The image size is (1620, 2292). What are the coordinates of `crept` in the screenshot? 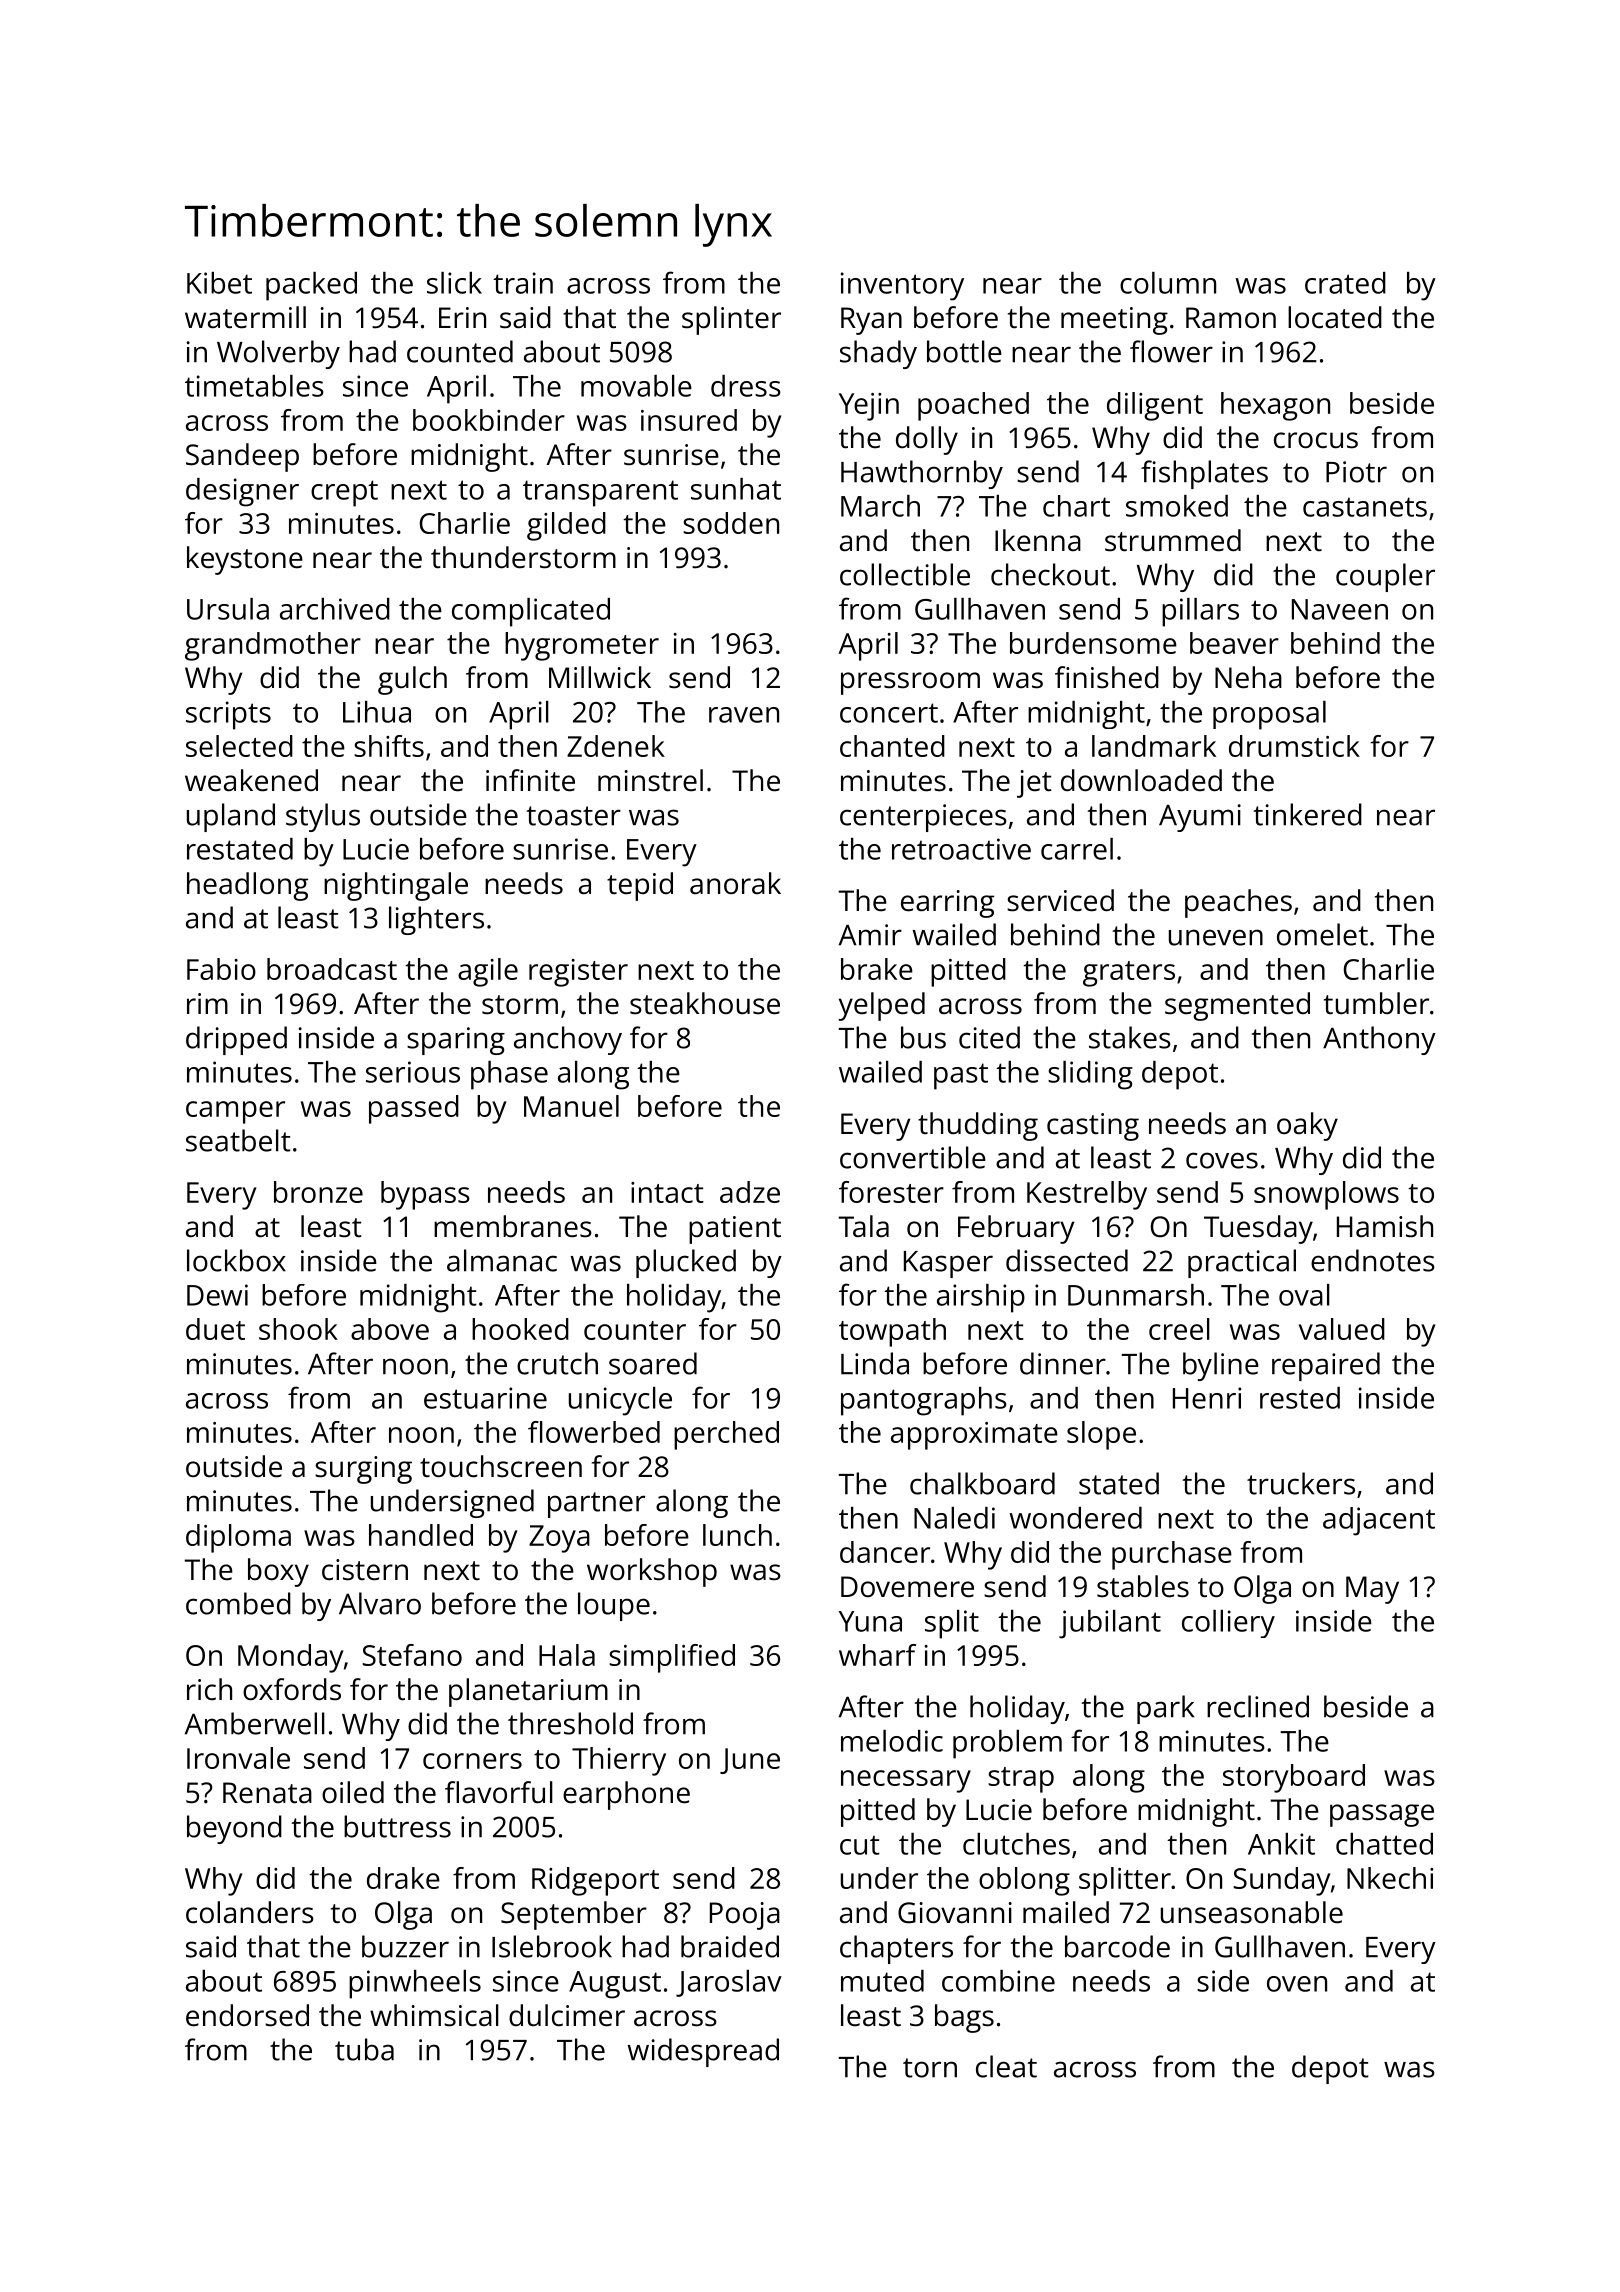 It's located at (344, 493).
